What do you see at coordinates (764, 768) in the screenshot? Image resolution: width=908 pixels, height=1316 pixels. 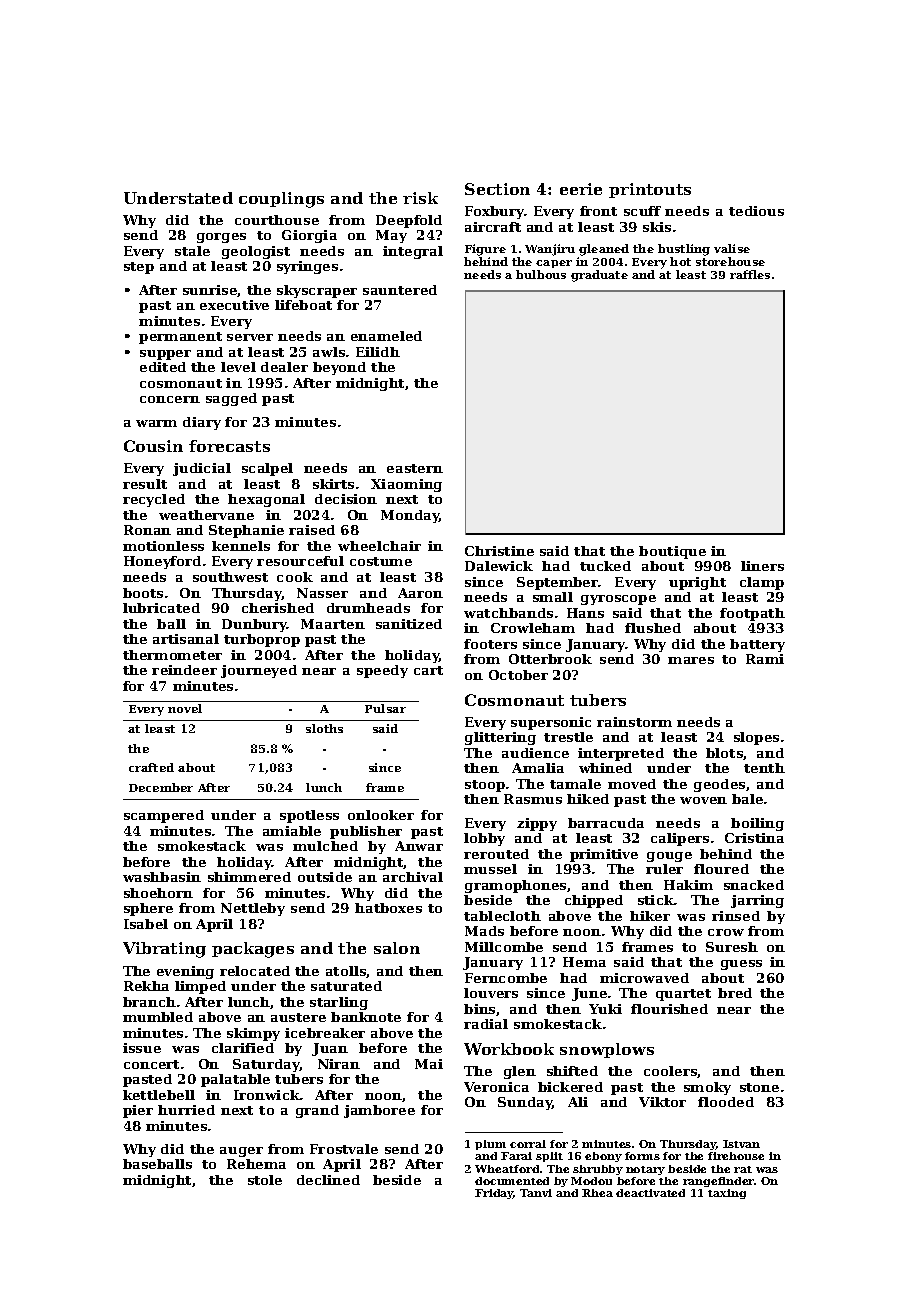 I see `tenth` at bounding box center [764, 768].
